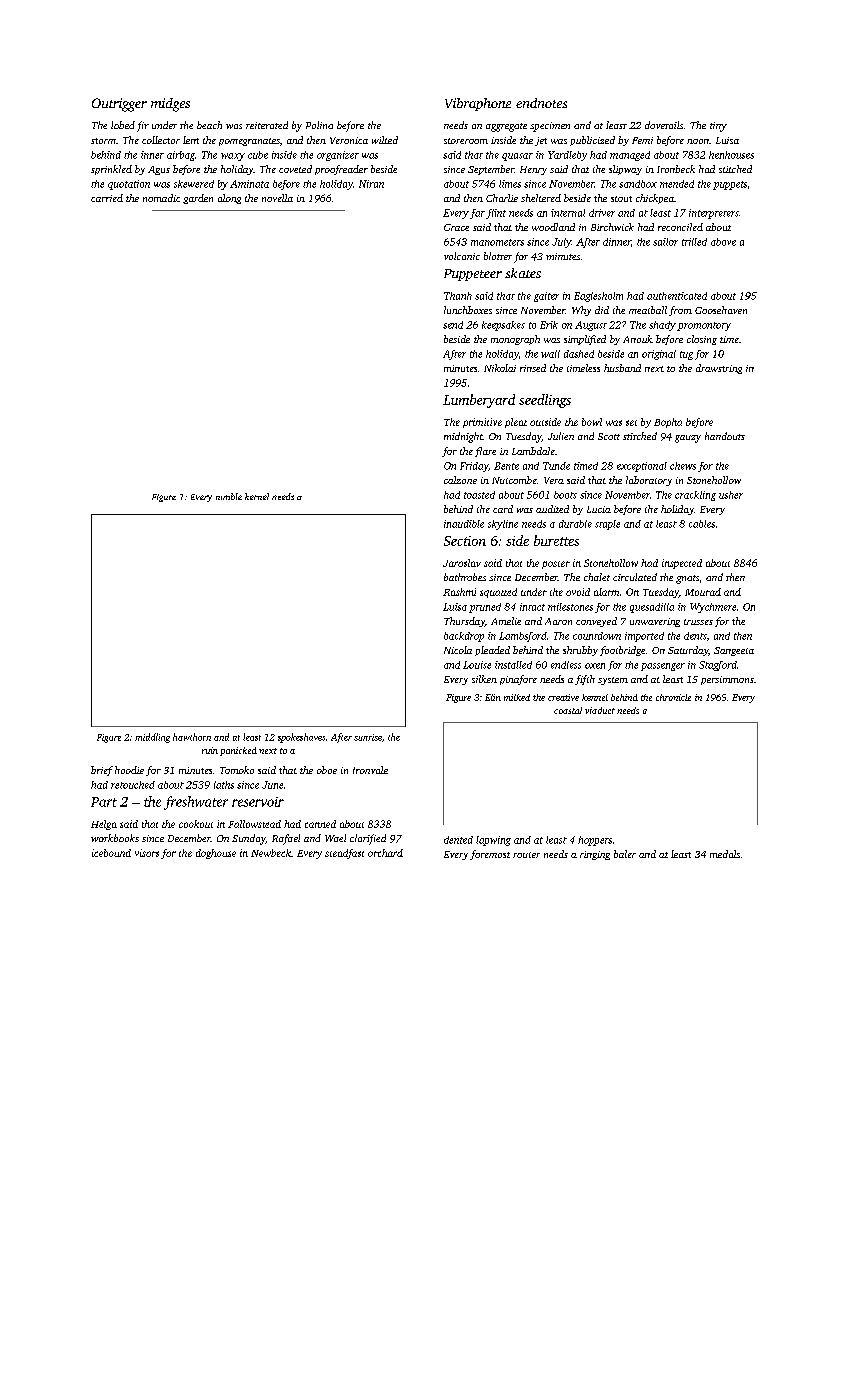  I want to click on garden, so click(198, 199).
